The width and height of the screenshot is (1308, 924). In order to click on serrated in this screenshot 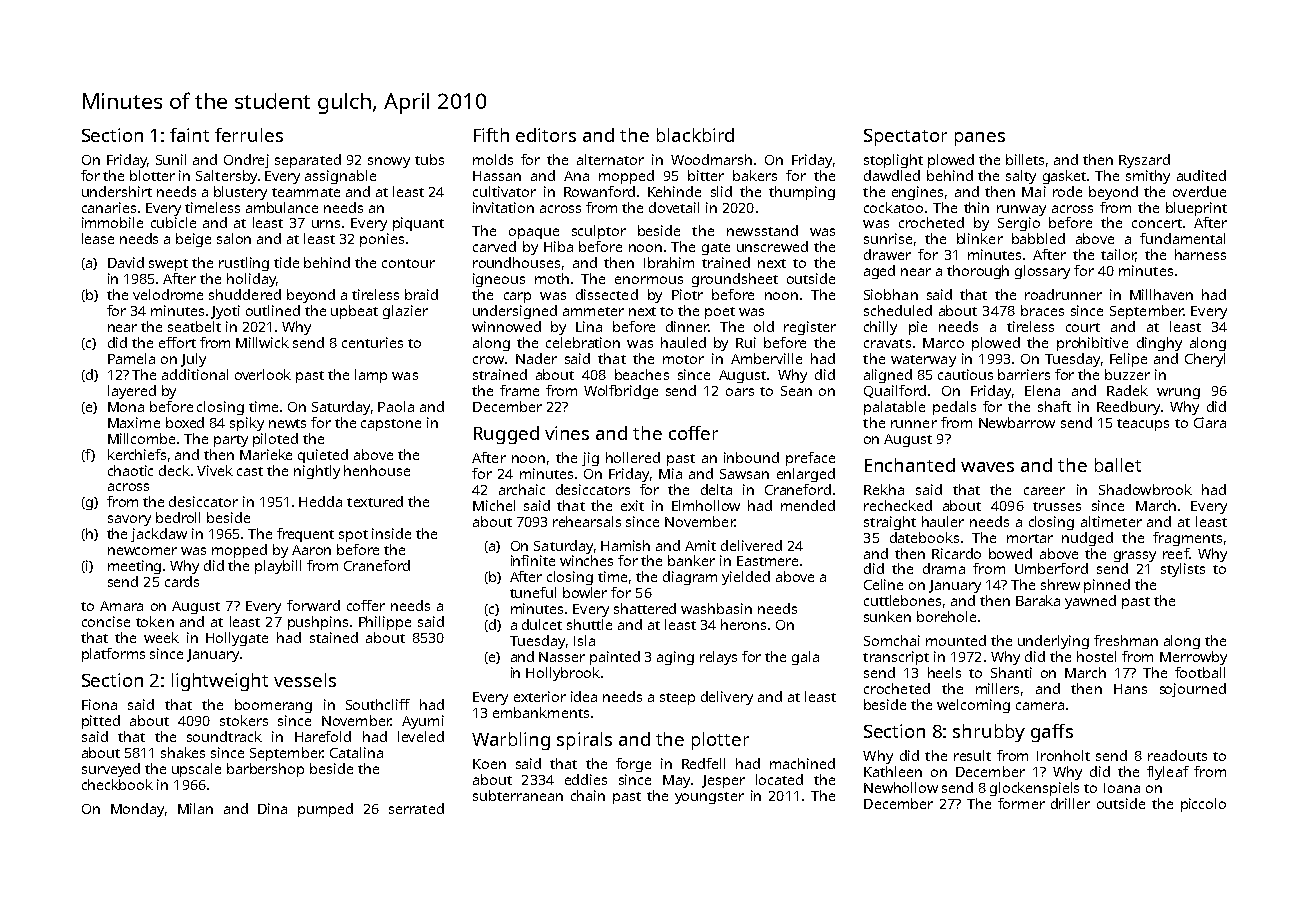, I will do `click(416, 808)`.
